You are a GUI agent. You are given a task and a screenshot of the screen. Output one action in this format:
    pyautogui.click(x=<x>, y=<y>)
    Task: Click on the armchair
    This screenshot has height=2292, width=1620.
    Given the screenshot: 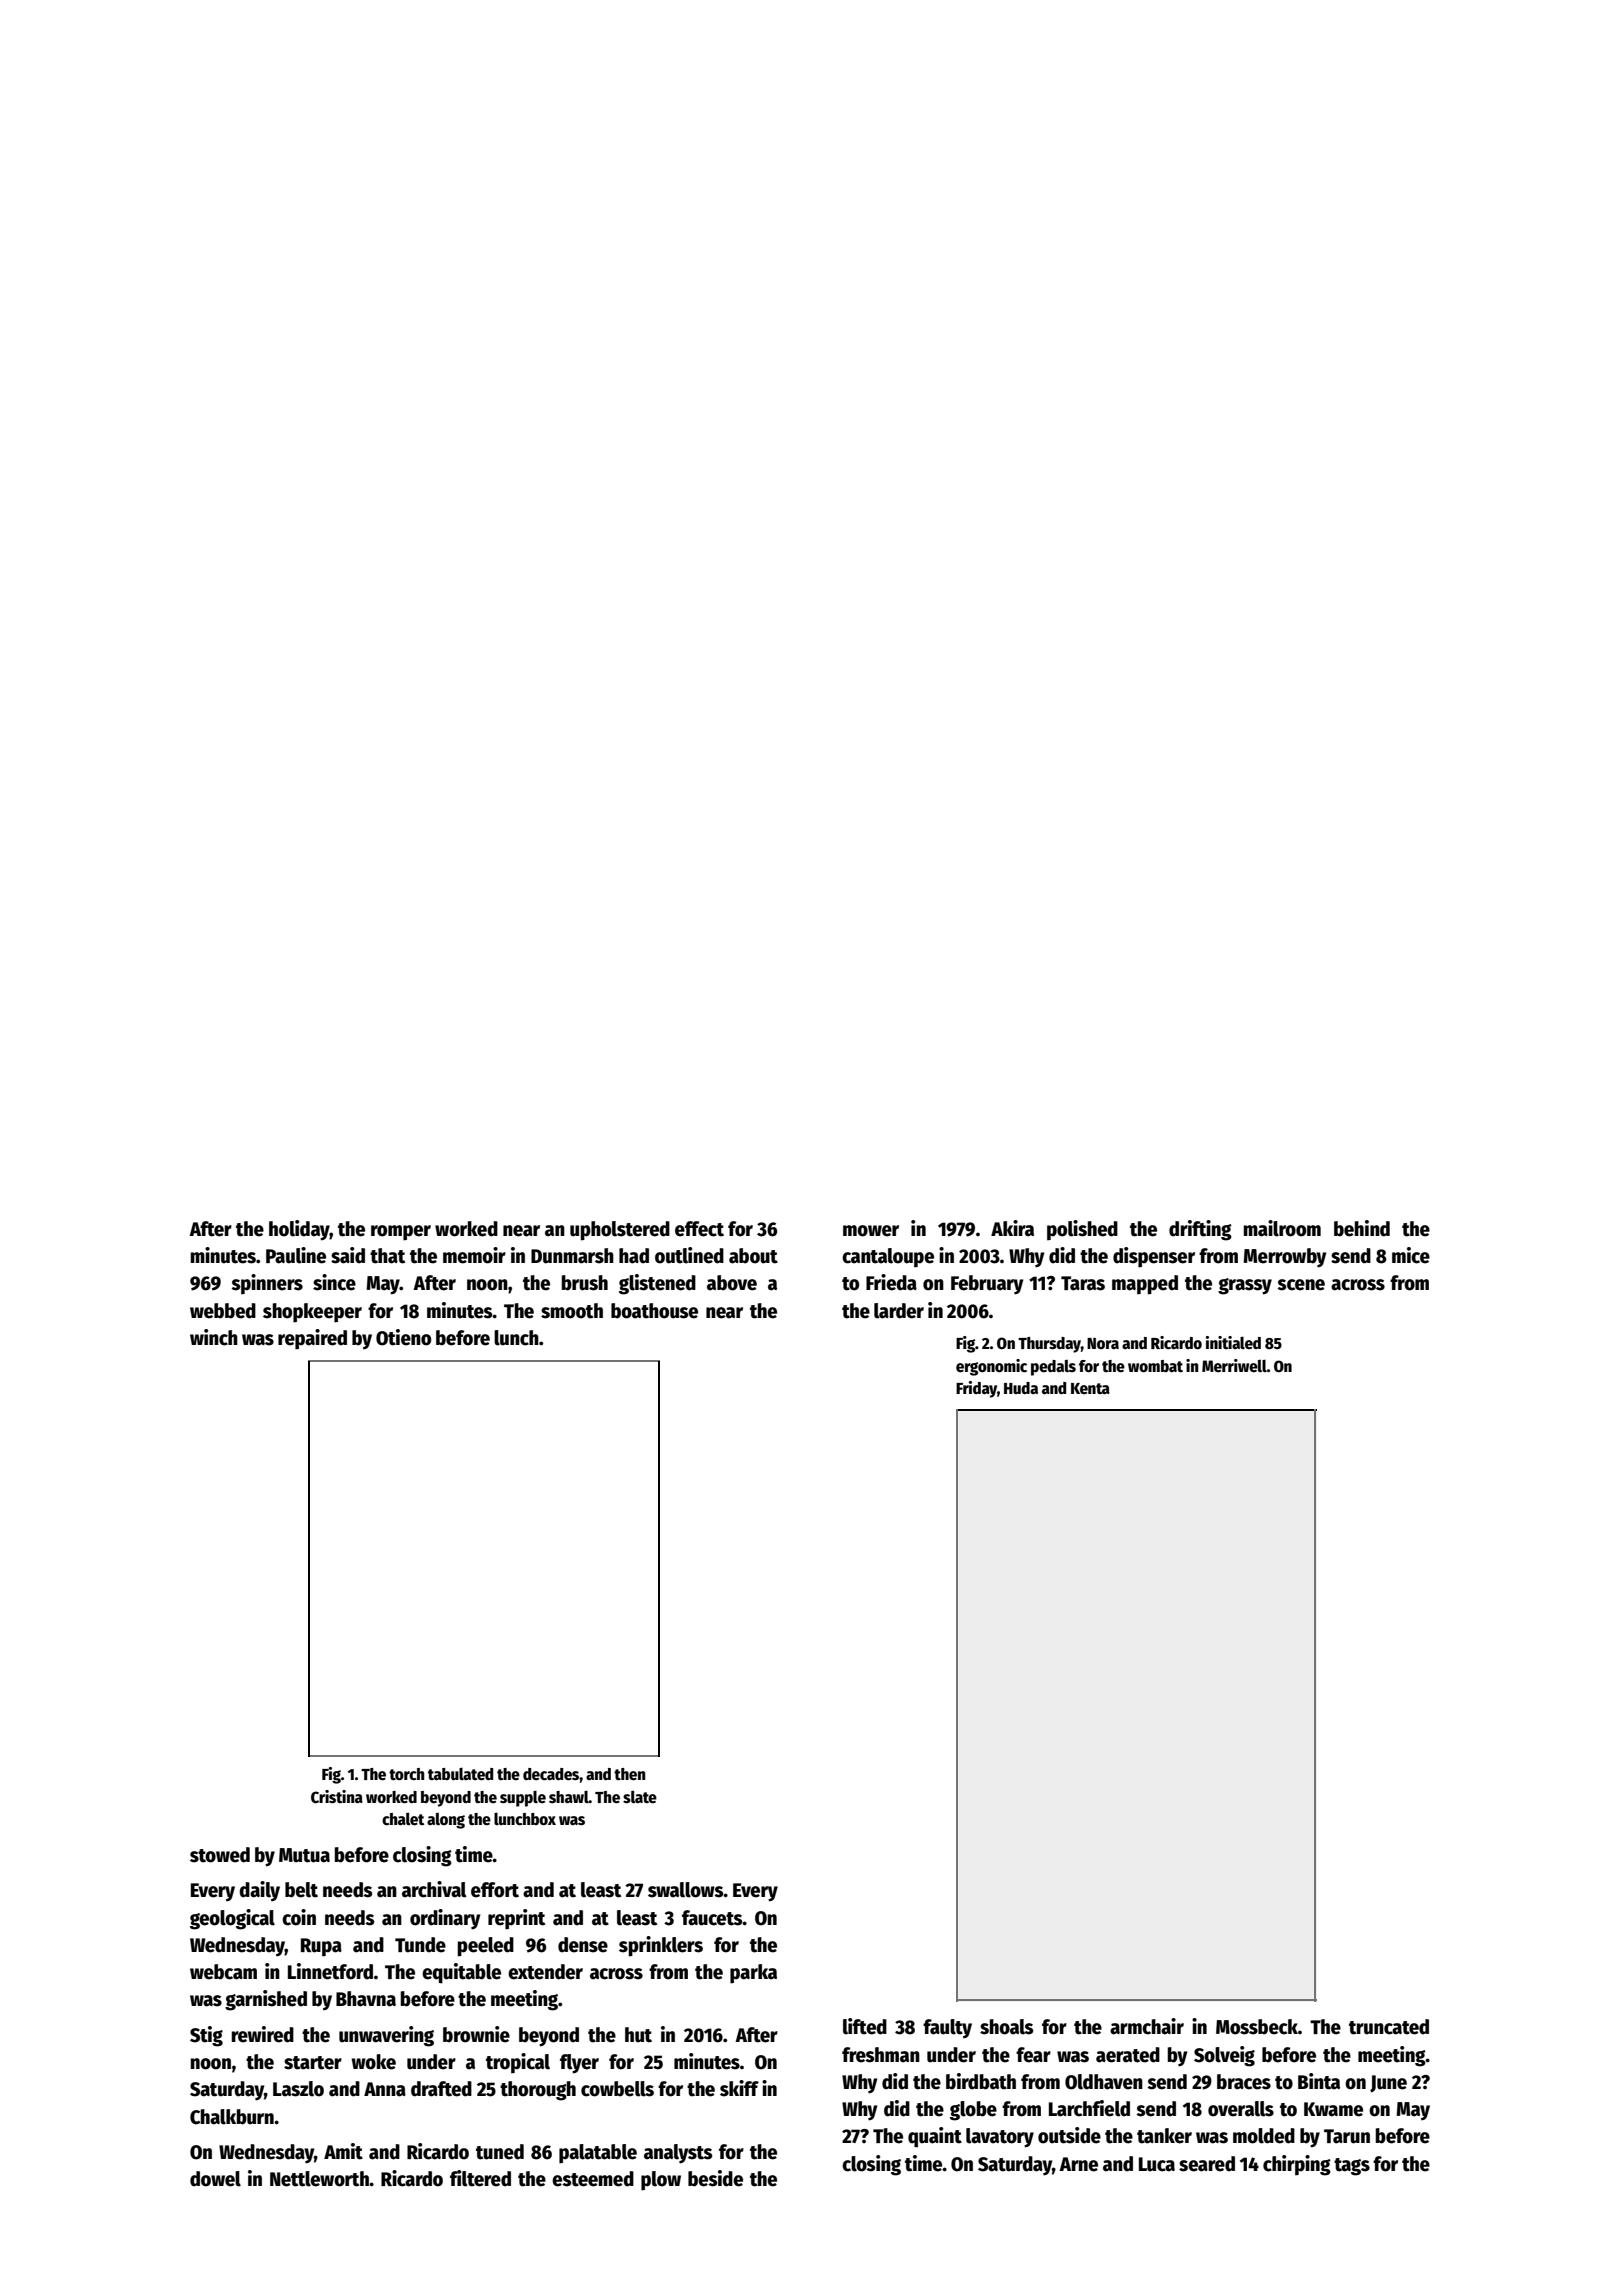 What is the action you would take?
    pyautogui.click(x=1147, y=2026)
